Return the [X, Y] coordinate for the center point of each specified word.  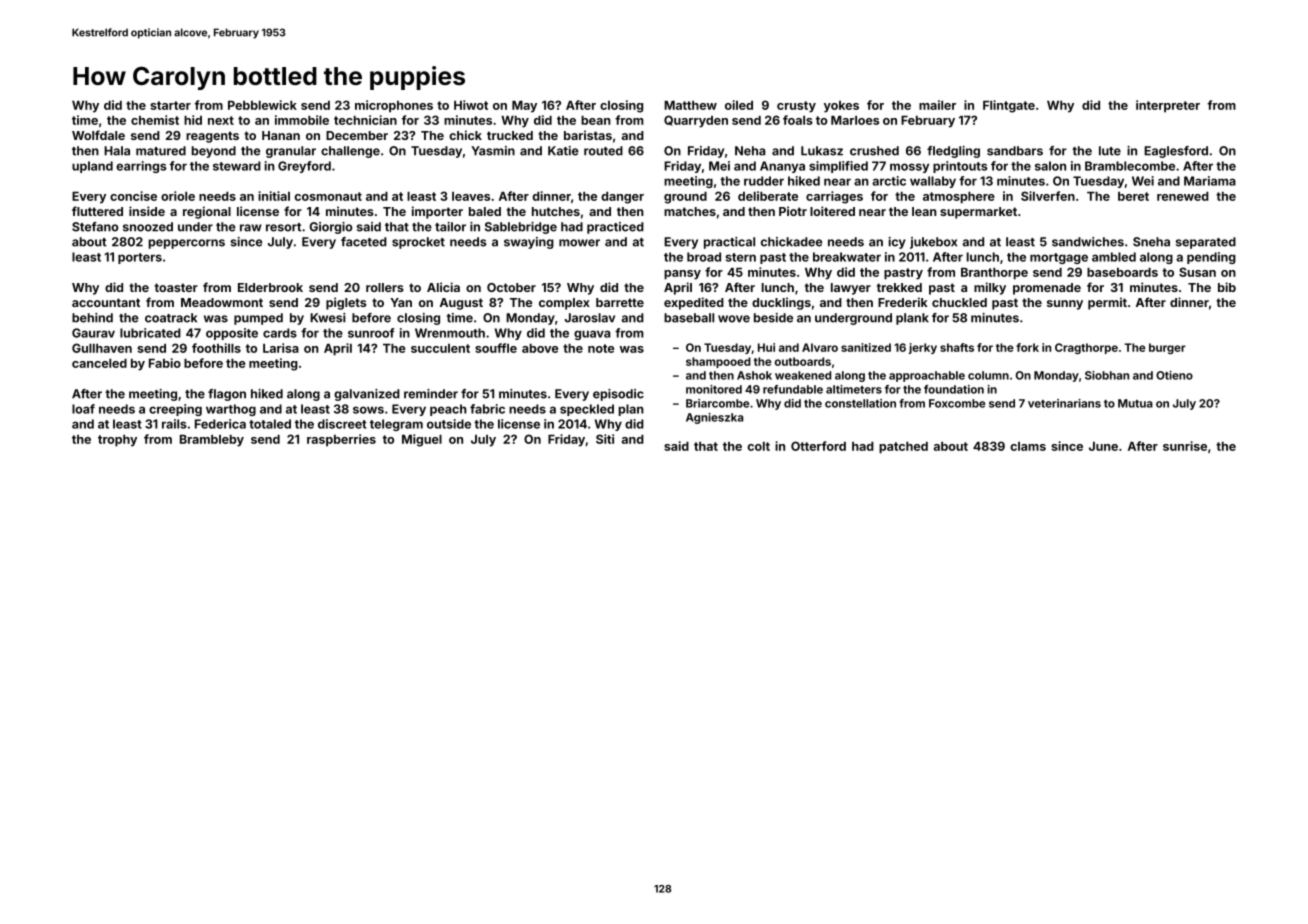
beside [773, 318]
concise [133, 196]
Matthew [690, 105]
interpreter [1168, 106]
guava [592, 335]
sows [368, 410]
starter [170, 105]
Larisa [281, 348]
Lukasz [822, 151]
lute [1110, 151]
